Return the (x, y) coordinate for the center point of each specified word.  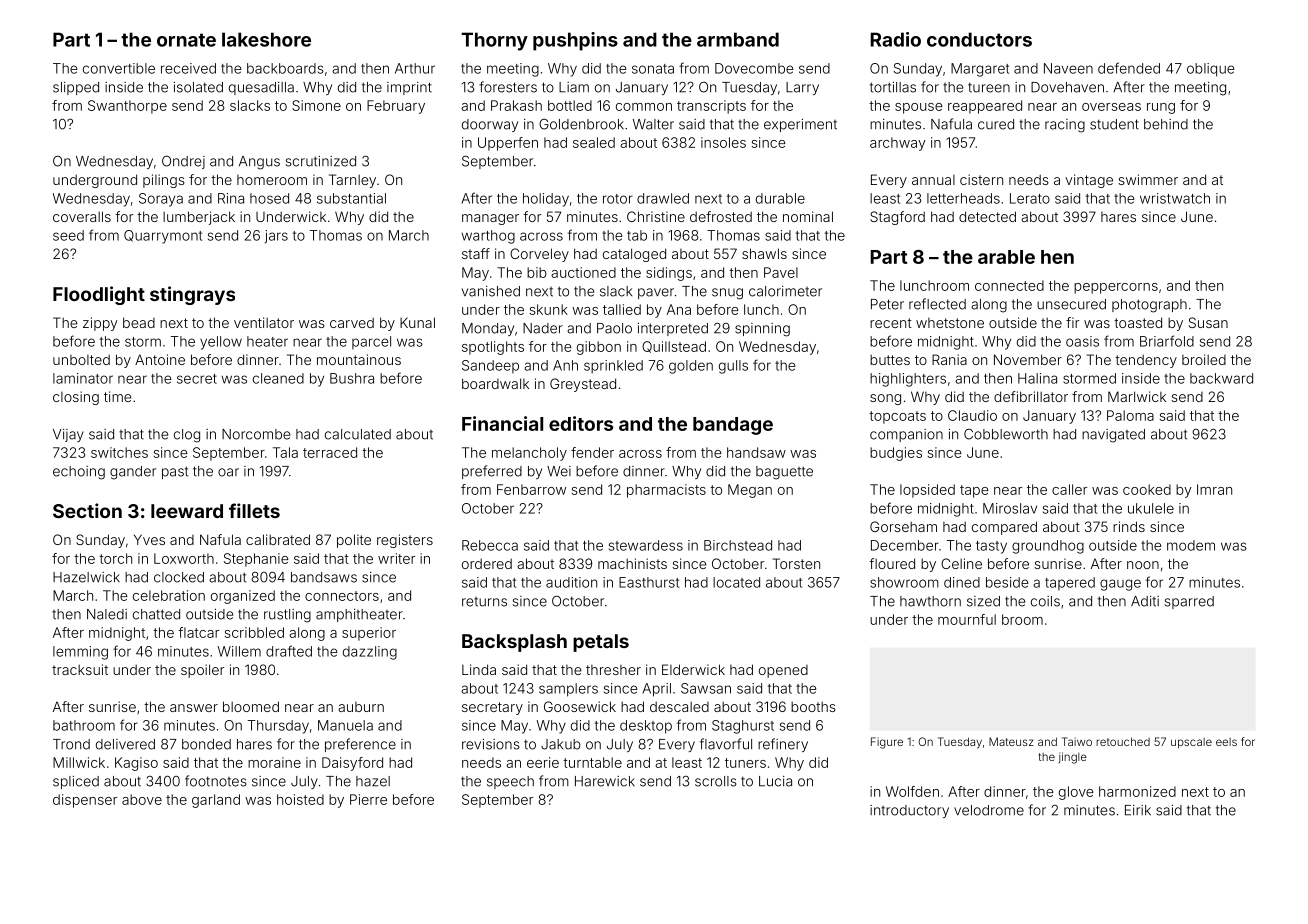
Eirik (1138, 810)
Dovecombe (754, 68)
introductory (909, 811)
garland (216, 801)
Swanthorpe (127, 107)
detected (987, 216)
